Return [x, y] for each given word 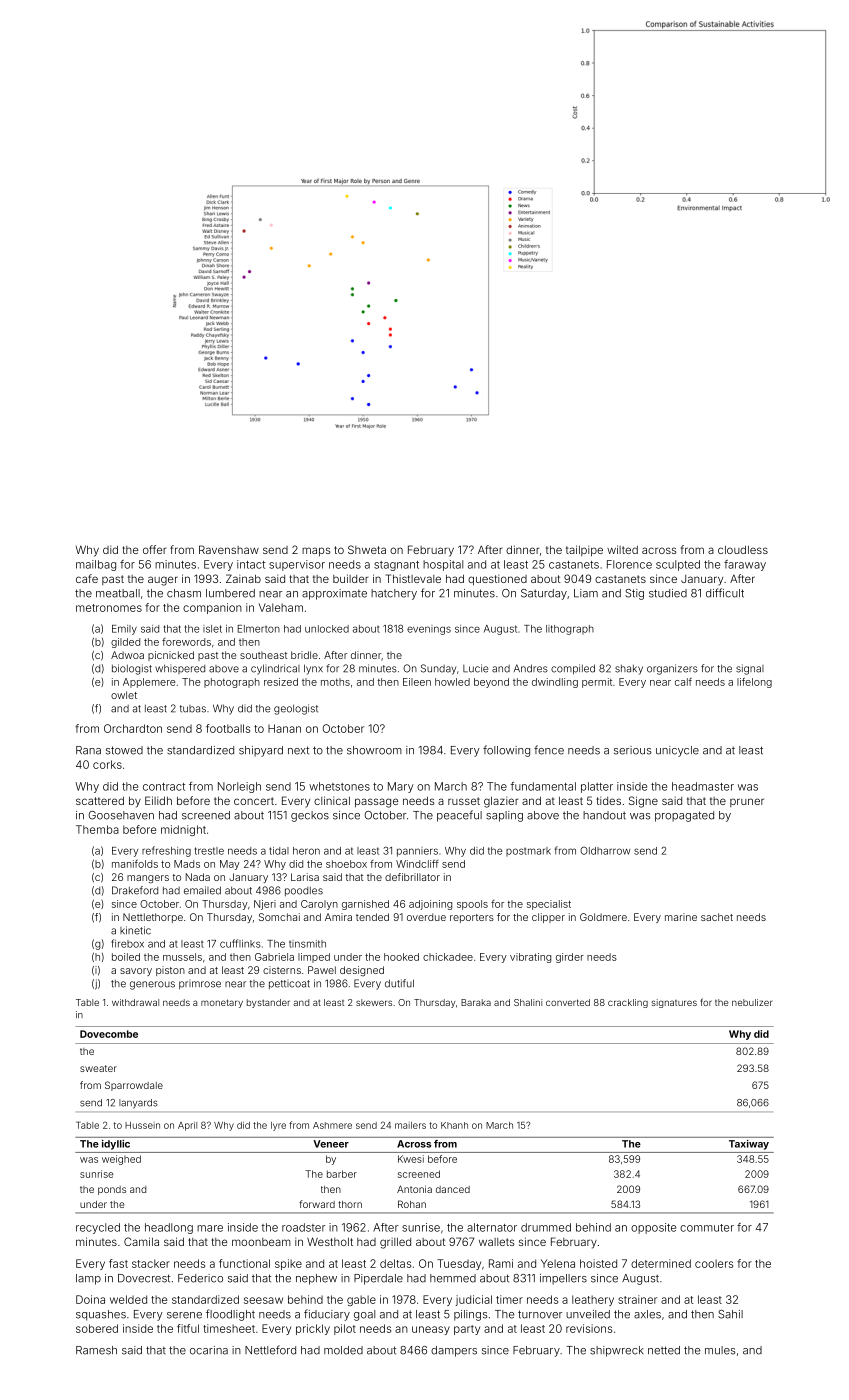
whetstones [339, 786]
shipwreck [616, 1351]
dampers [454, 1351]
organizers [672, 669]
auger [163, 581]
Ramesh [96, 1350]
